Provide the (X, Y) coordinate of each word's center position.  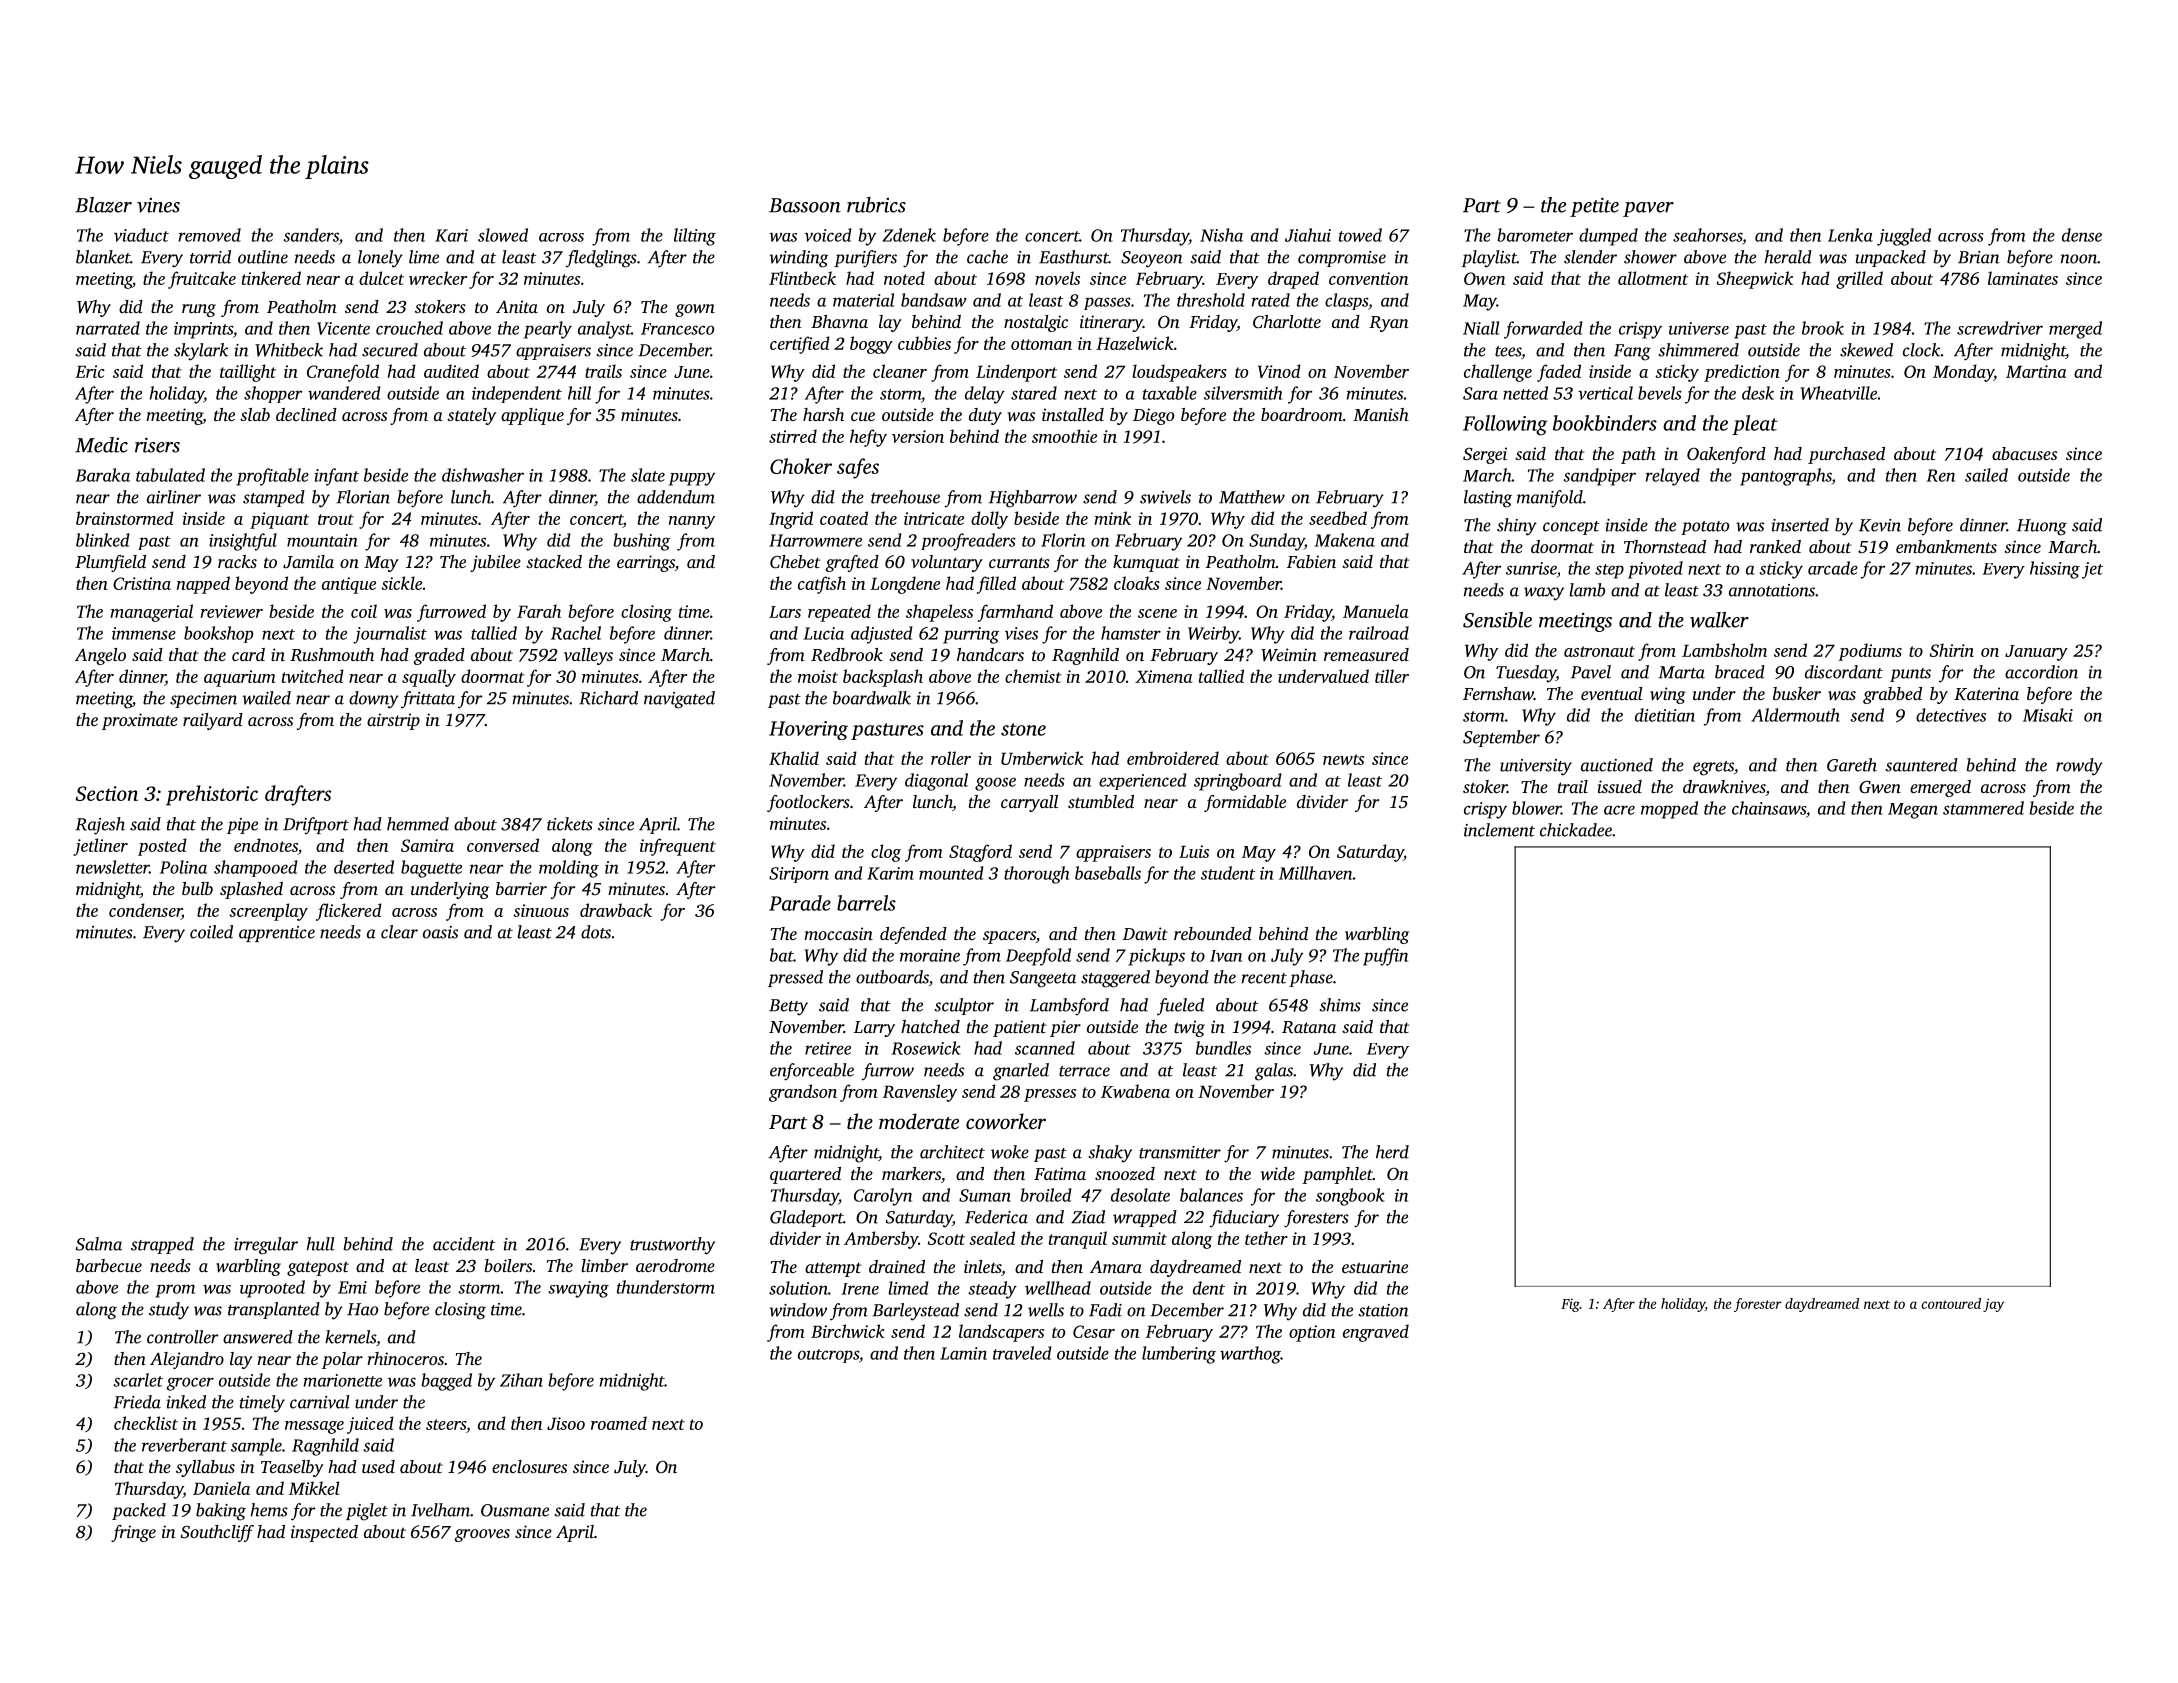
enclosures (529, 1466)
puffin (1385, 957)
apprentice (277, 934)
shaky (1110, 1154)
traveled (1022, 1353)
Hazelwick (1135, 343)
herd (1392, 1152)
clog (886, 853)
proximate (140, 721)
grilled (1859, 280)
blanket (103, 257)
